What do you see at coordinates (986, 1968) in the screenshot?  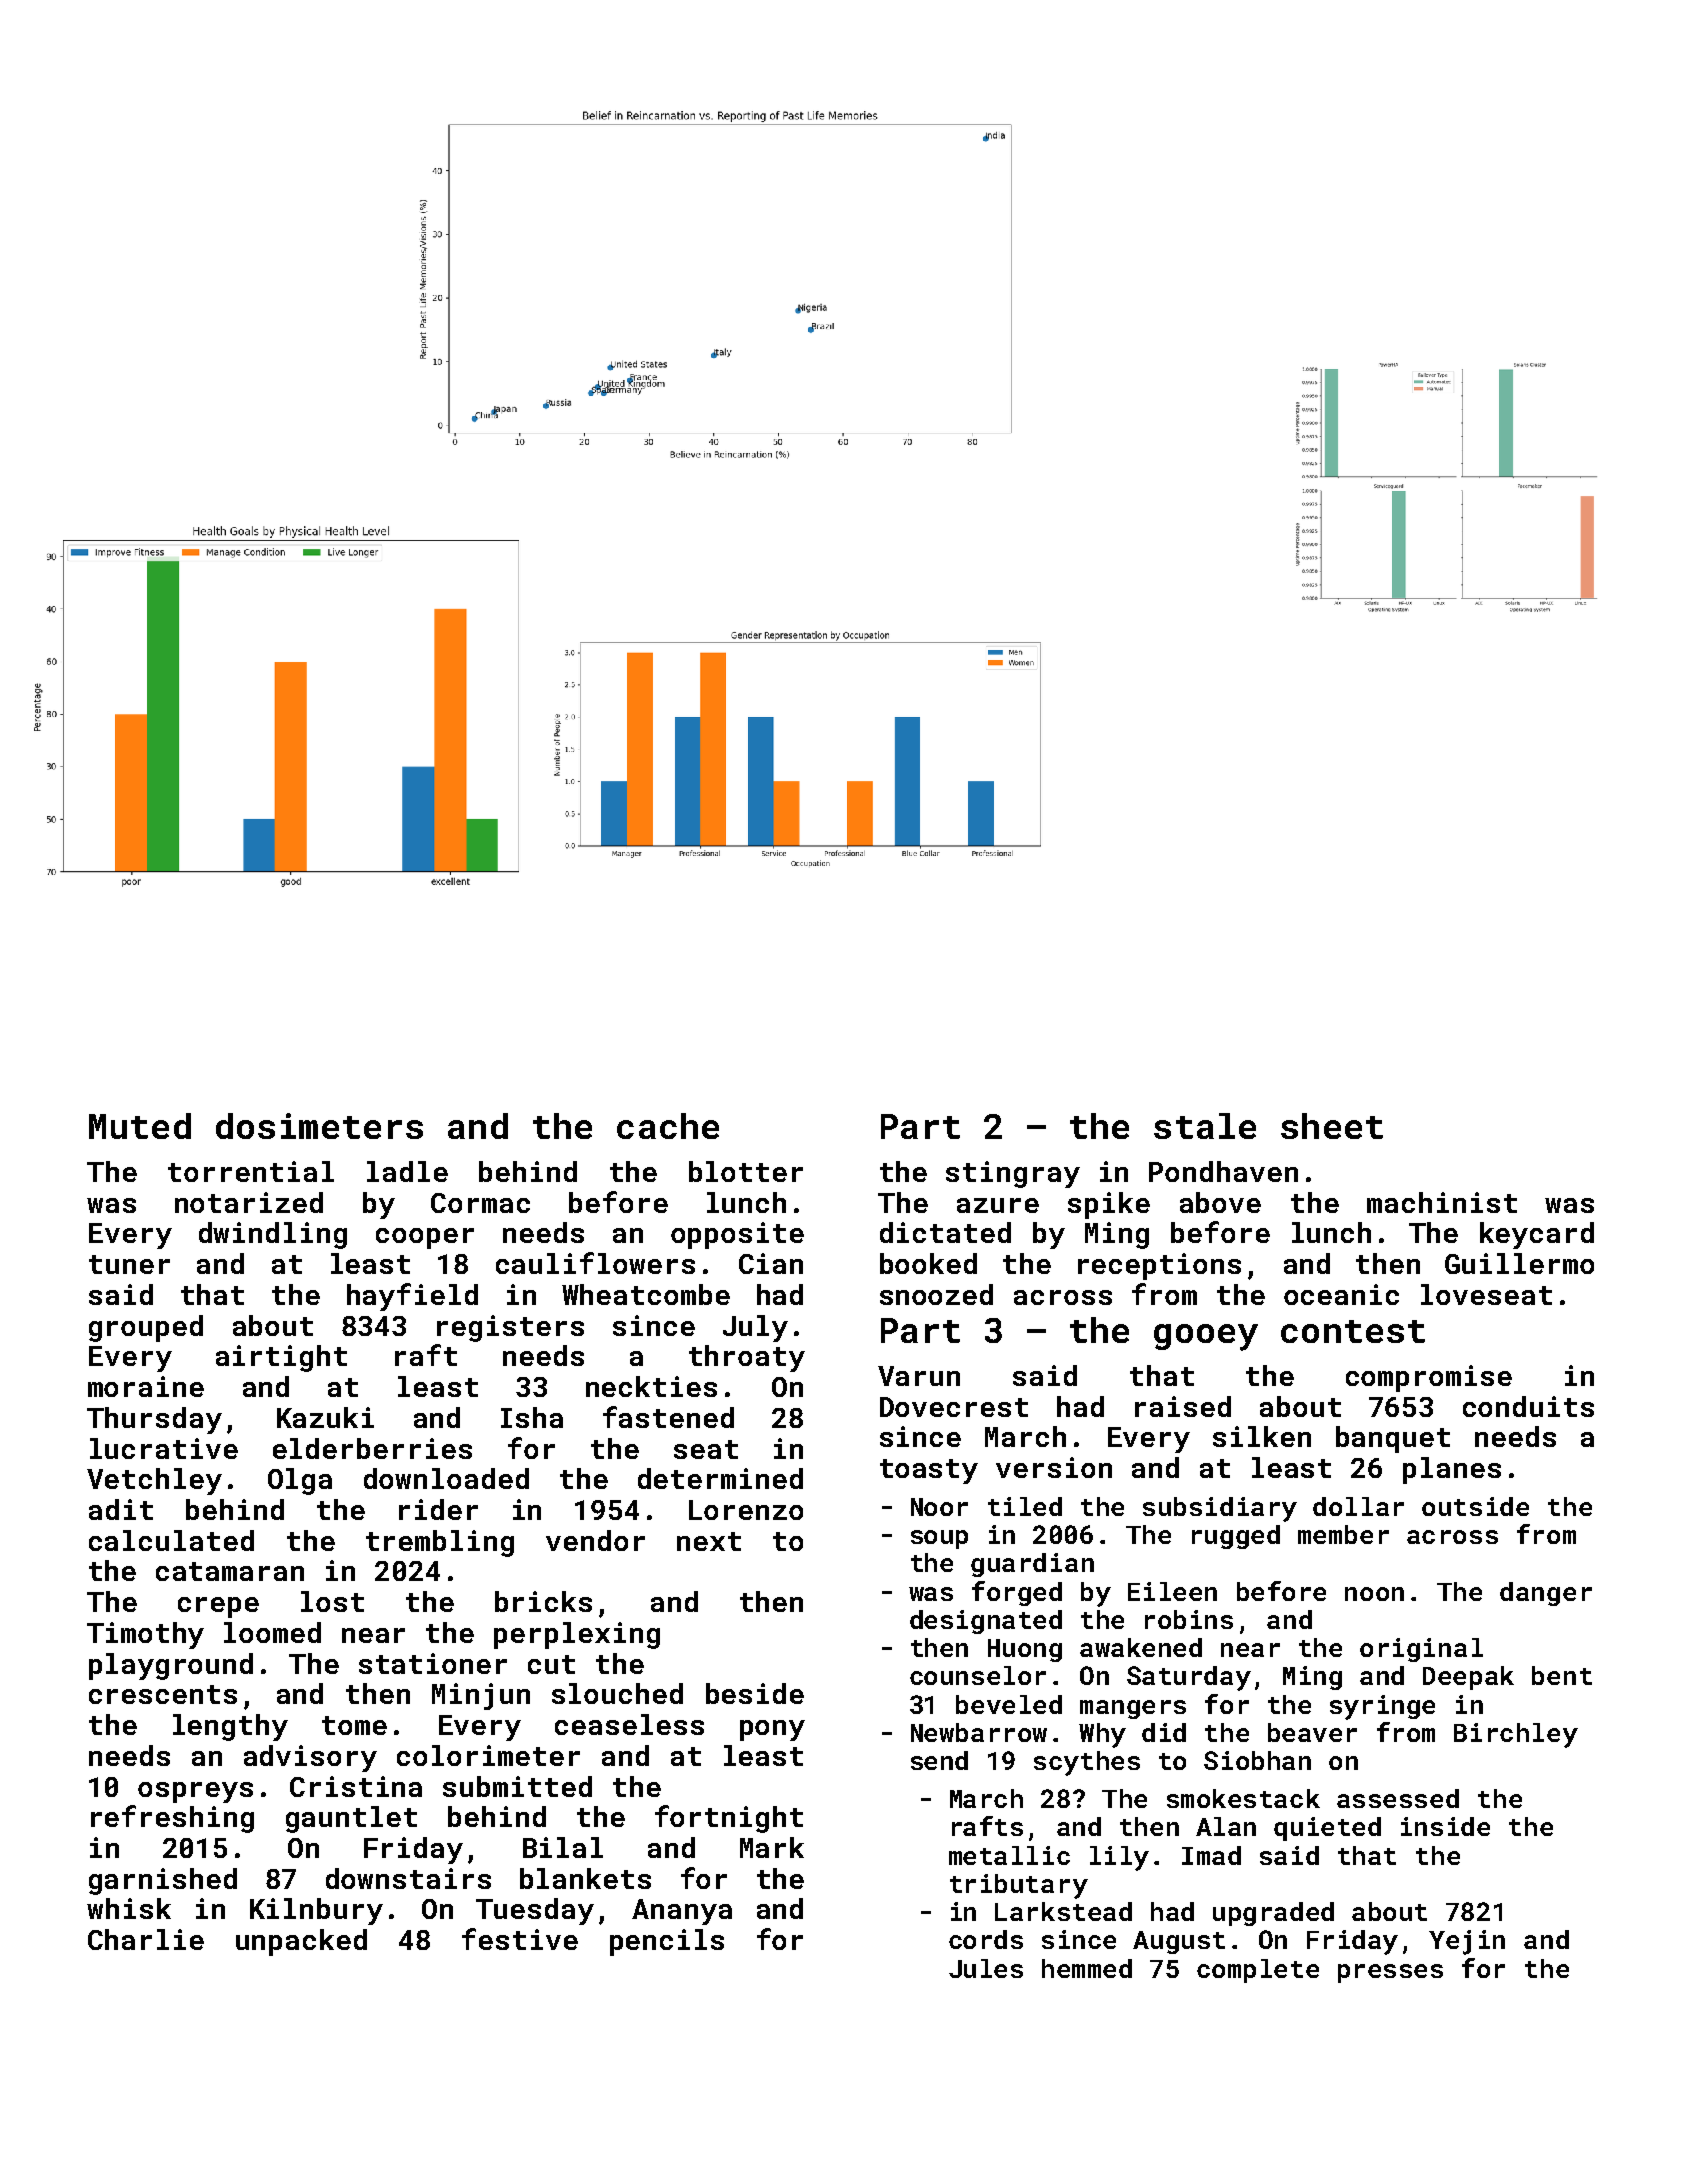 I see `Jules` at bounding box center [986, 1968].
